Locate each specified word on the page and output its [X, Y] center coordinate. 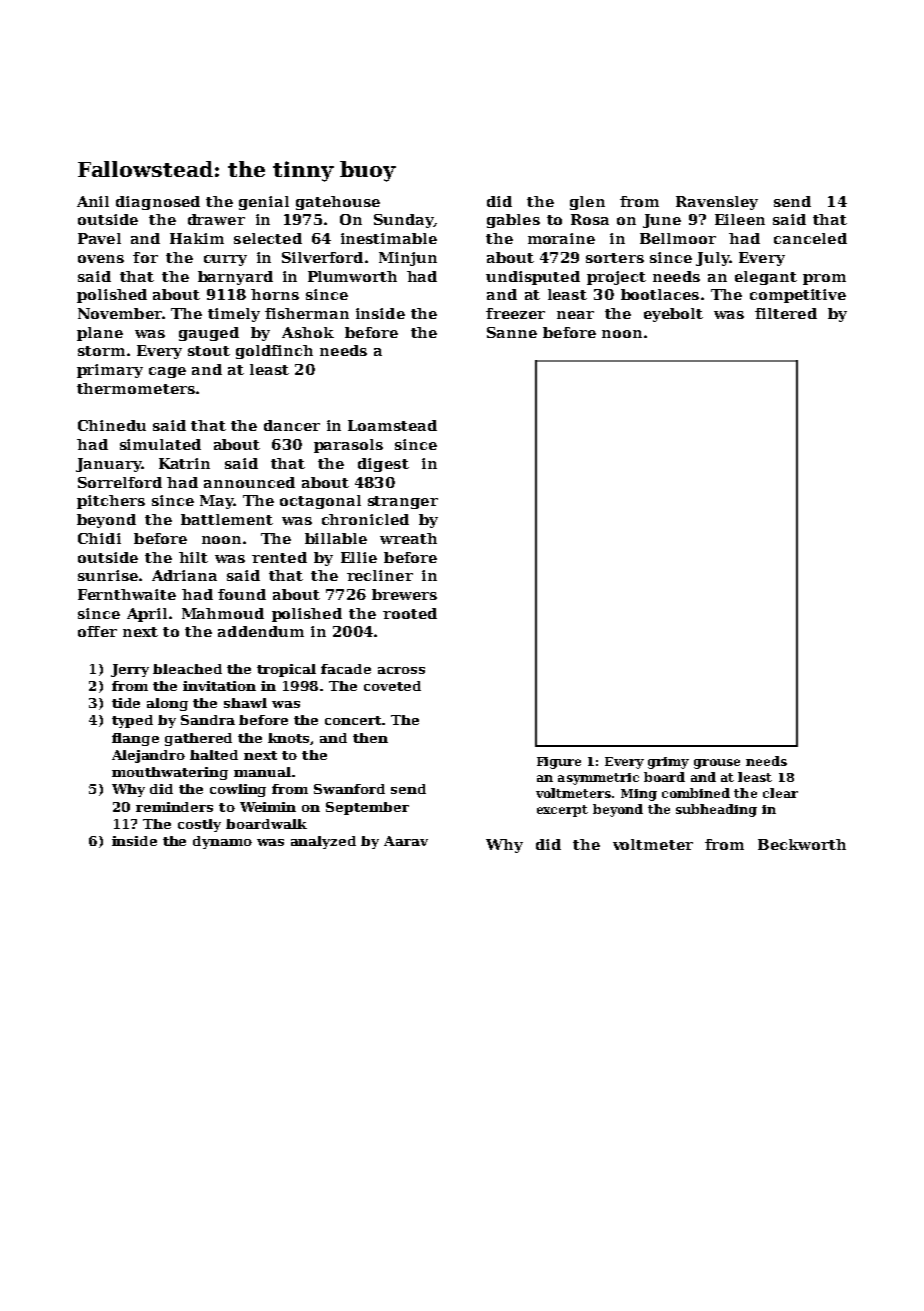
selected [268, 238]
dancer [292, 425]
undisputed [533, 278]
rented [279, 557]
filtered [786, 313]
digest [383, 465]
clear [780, 793]
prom [824, 279]
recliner [380, 575]
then [370, 738]
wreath [408, 538]
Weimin [268, 807]
